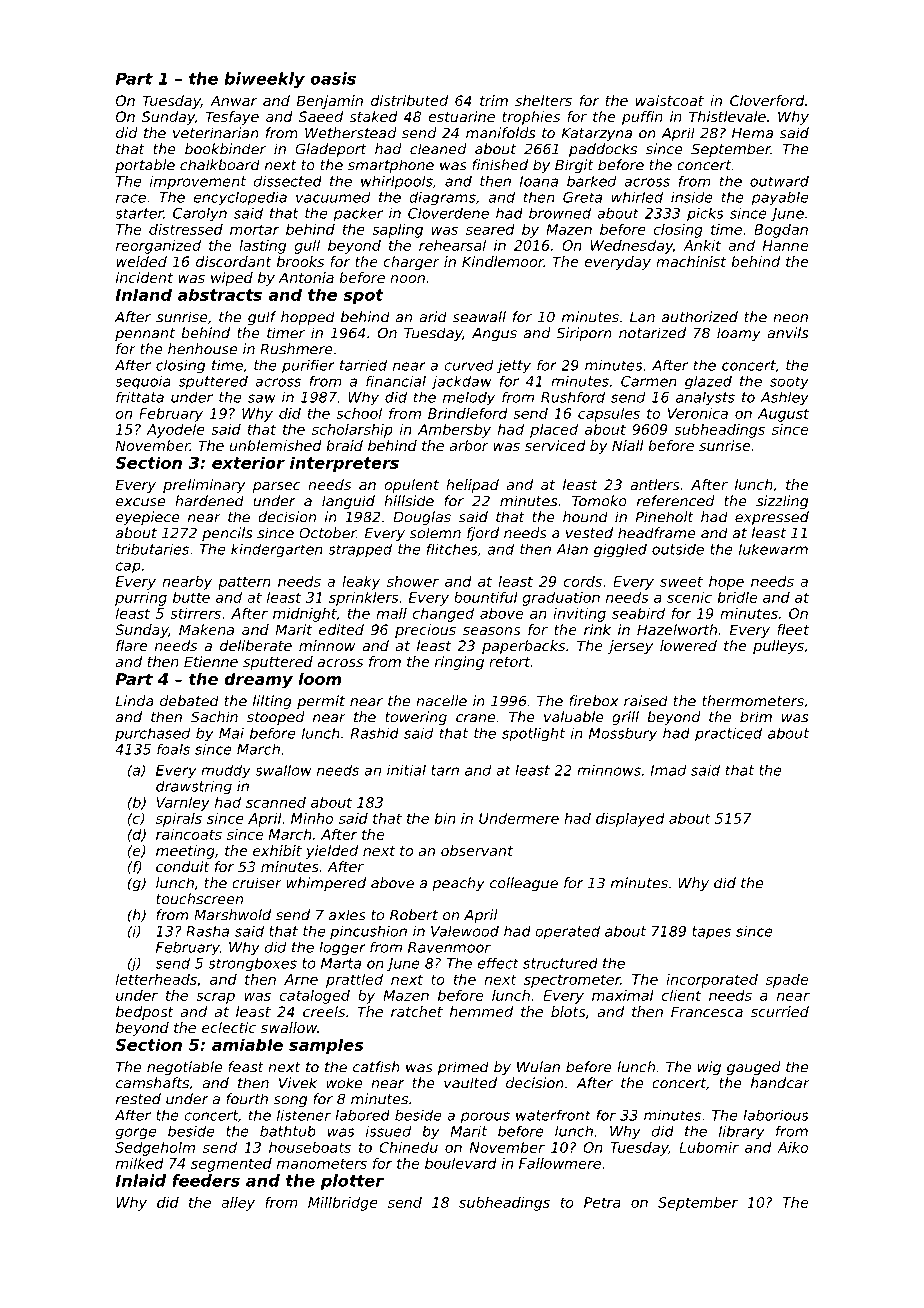 The height and width of the document is (1308, 924). Describe the element at coordinates (767, 100) in the document. I see `Cloverford` at that location.
